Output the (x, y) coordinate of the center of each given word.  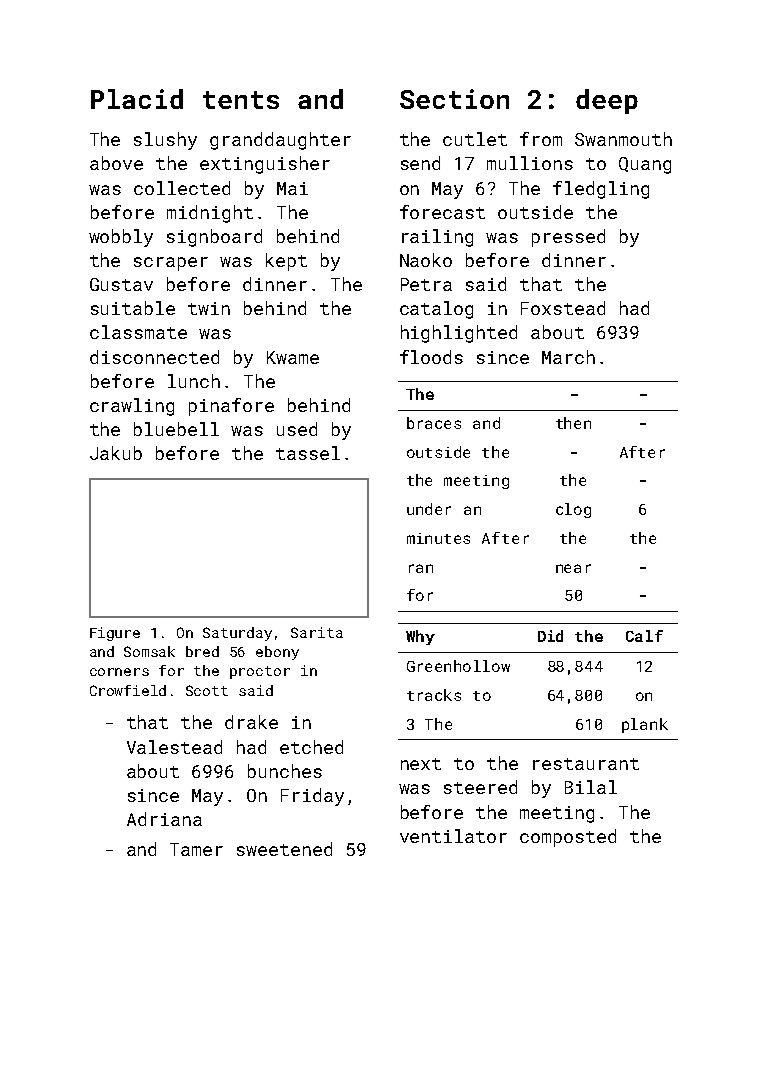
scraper (171, 264)
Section (454, 99)
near (573, 568)
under (429, 509)
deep (607, 101)
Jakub (116, 453)
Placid (137, 99)
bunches (285, 771)
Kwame (293, 357)
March (568, 357)
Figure (115, 634)
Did (550, 636)
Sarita (317, 632)
